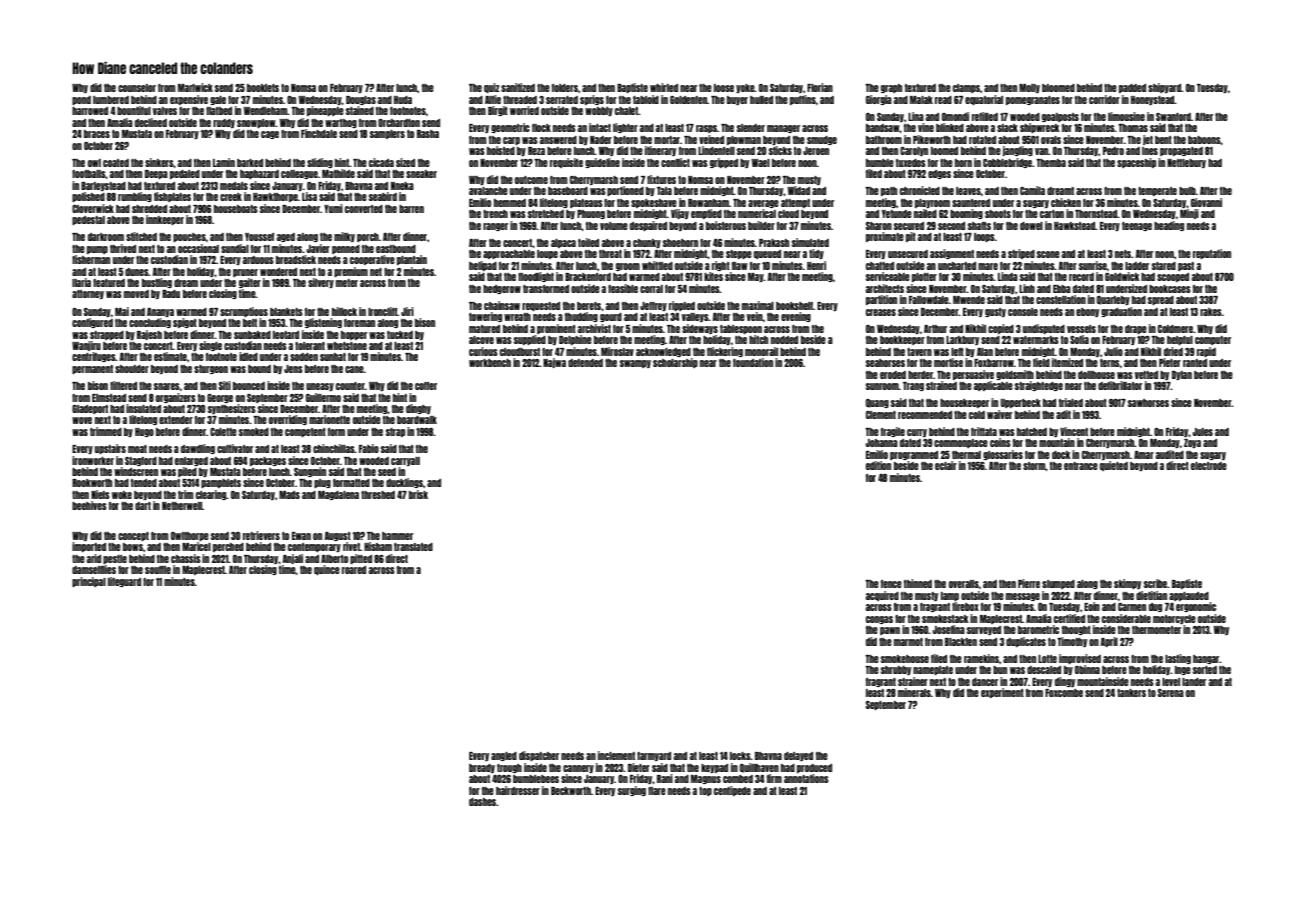 The height and width of the page is (924, 1308). I want to click on shipyard, so click(1164, 88).
